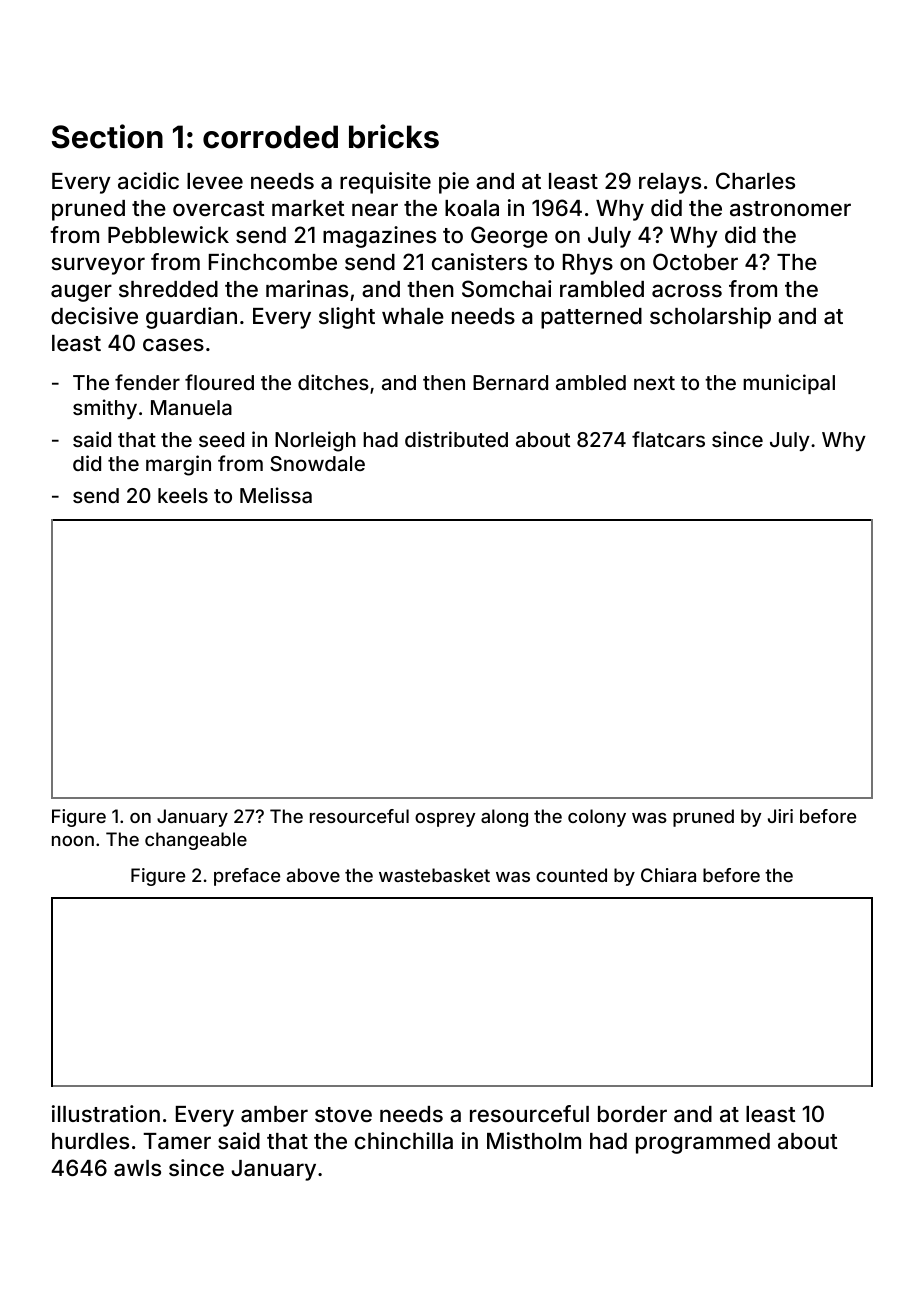 Image resolution: width=924 pixels, height=1314 pixels. What do you see at coordinates (668, 875) in the screenshot?
I see `Chiara` at bounding box center [668, 875].
